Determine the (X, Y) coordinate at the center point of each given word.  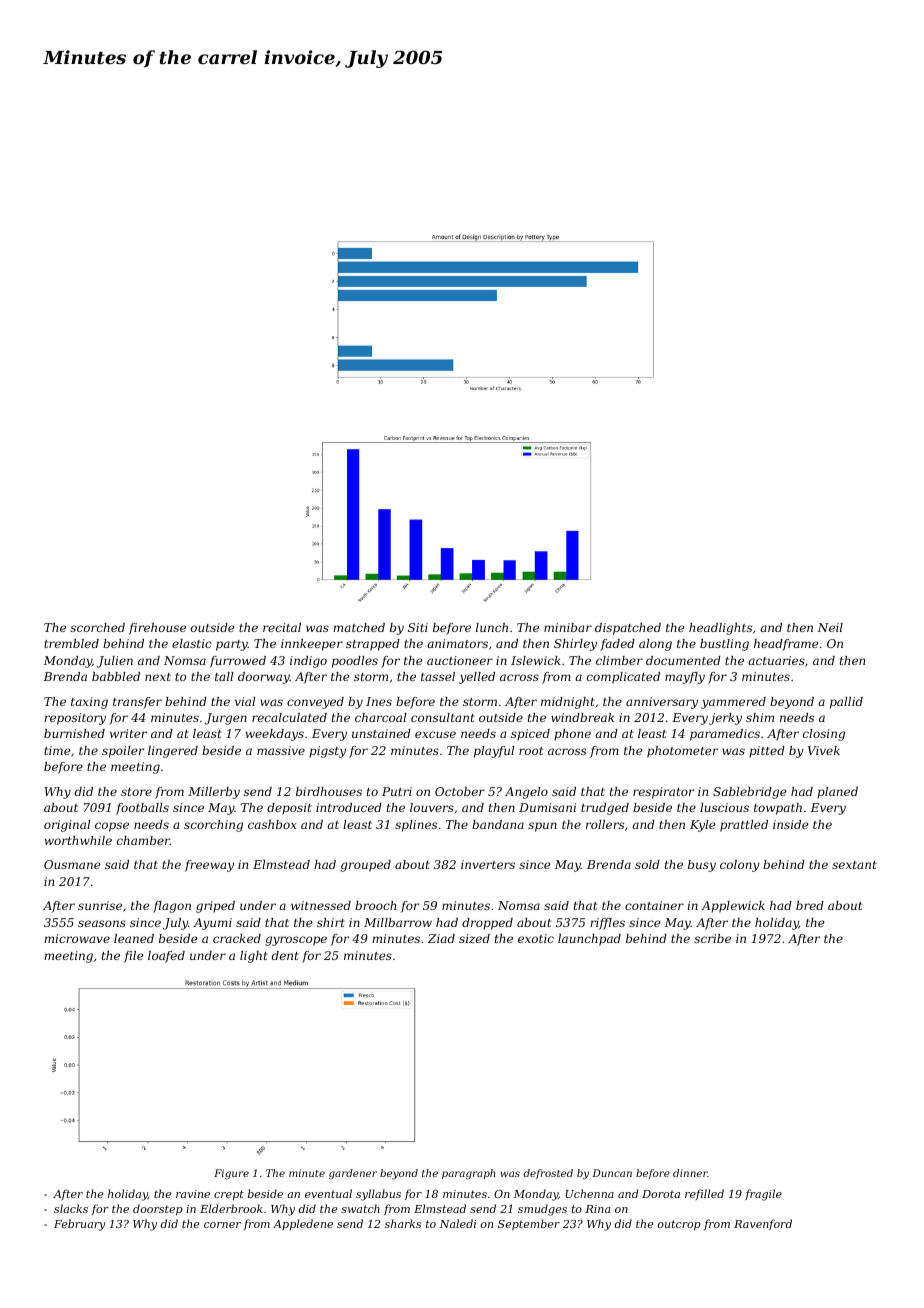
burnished (74, 733)
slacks (71, 1208)
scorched (97, 627)
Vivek (824, 750)
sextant (854, 865)
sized (474, 938)
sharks (403, 1223)
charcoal (380, 717)
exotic (536, 938)
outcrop (679, 1225)
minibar (568, 627)
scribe (712, 938)
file (134, 957)
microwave (77, 938)
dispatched (628, 629)
